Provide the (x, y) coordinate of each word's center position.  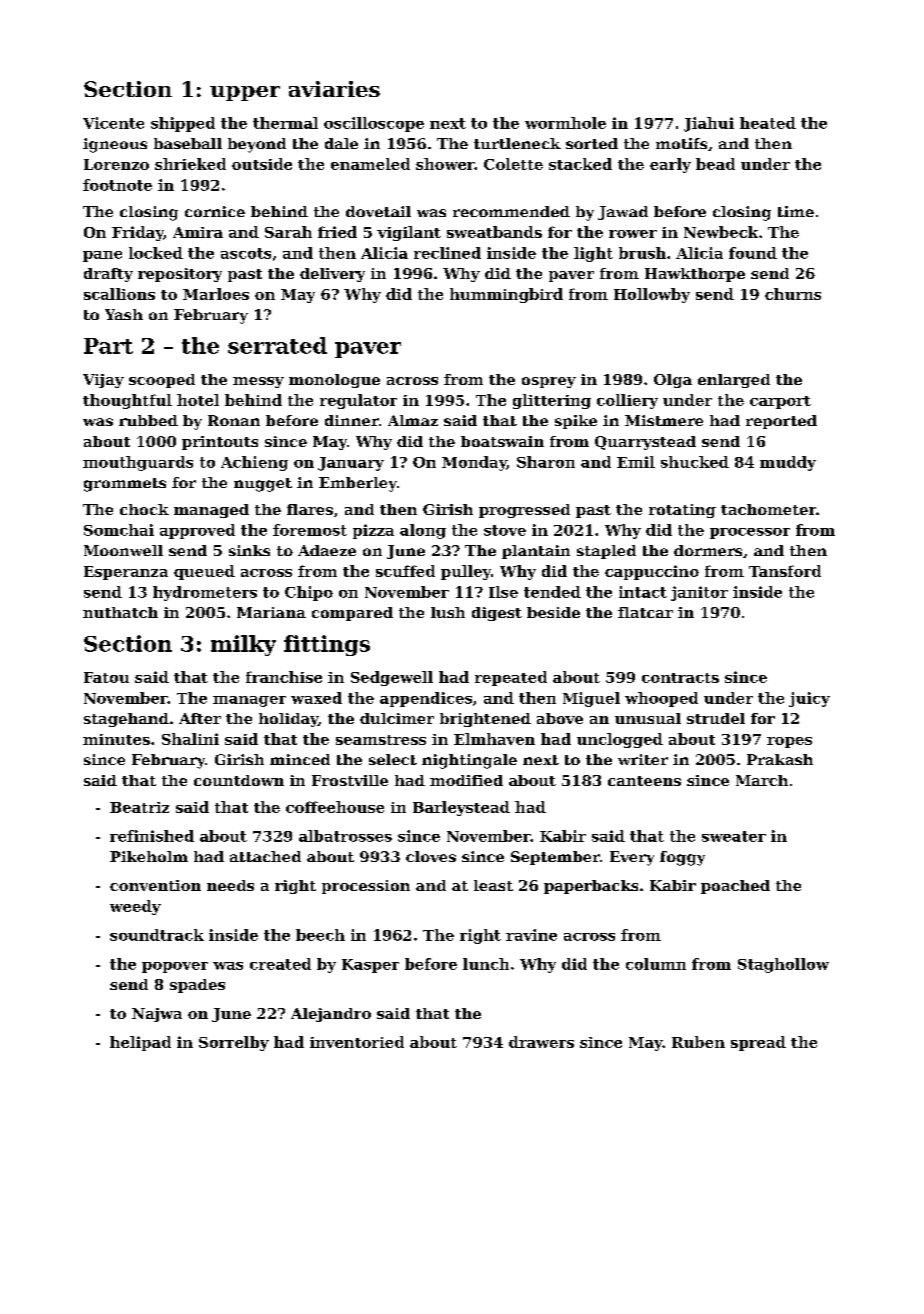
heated (768, 123)
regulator (358, 401)
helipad (140, 1043)
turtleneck (517, 143)
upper (245, 93)
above (560, 718)
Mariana (271, 612)
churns (793, 294)
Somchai (119, 530)
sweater (734, 836)
